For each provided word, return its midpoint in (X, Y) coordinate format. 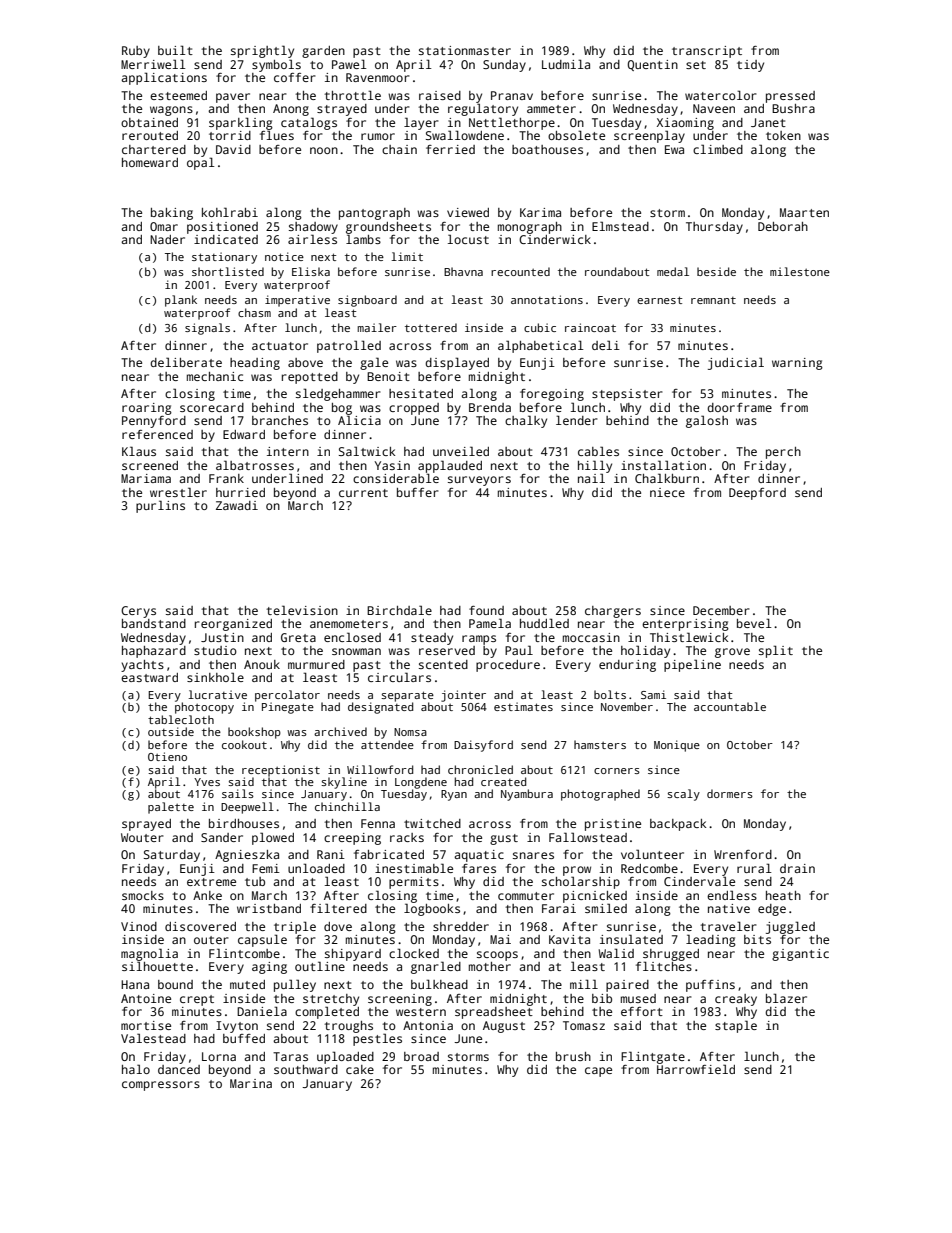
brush (573, 1056)
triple (295, 928)
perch (783, 453)
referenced (157, 434)
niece (667, 492)
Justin (222, 637)
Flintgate (653, 1057)
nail (591, 478)
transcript (707, 52)
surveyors (479, 481)
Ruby (136, 52)
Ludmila (566, 64)
